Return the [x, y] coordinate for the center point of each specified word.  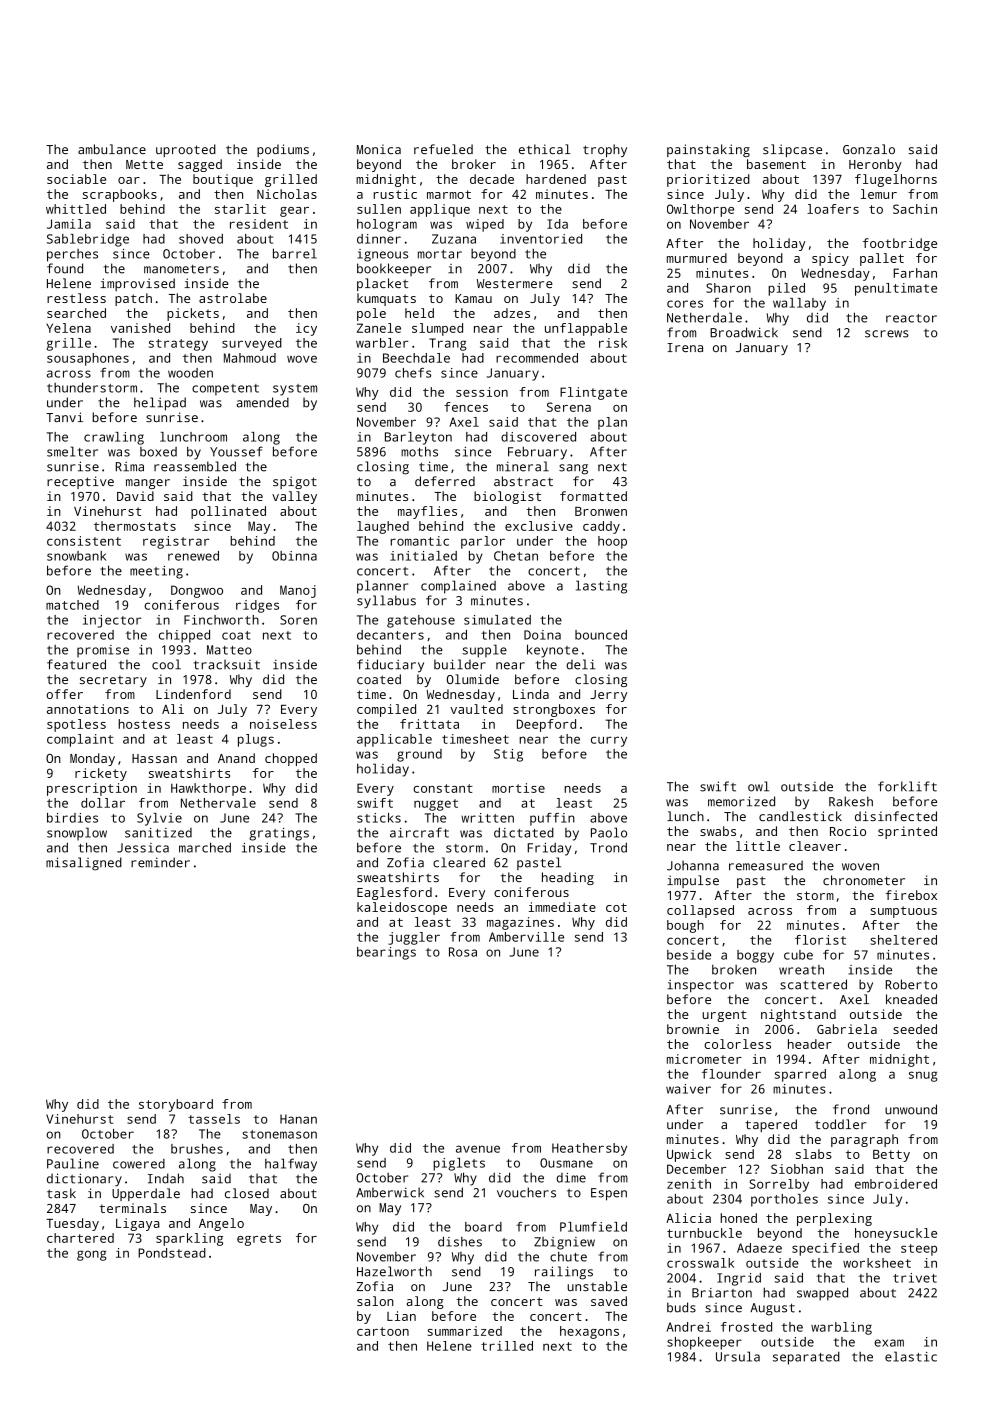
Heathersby [589, 1149]
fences [466, 407]
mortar [440, 254]
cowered [139, 1164]
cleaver [815, 846]
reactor [911, 318]
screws [887, 334]
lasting [601, 587]
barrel [295, 253]
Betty [891, 1156]
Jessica [143, 848]
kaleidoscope [402, 908]
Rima [130, 467]
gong [92, 1255]
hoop [612, 542]
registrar [176, 542]
